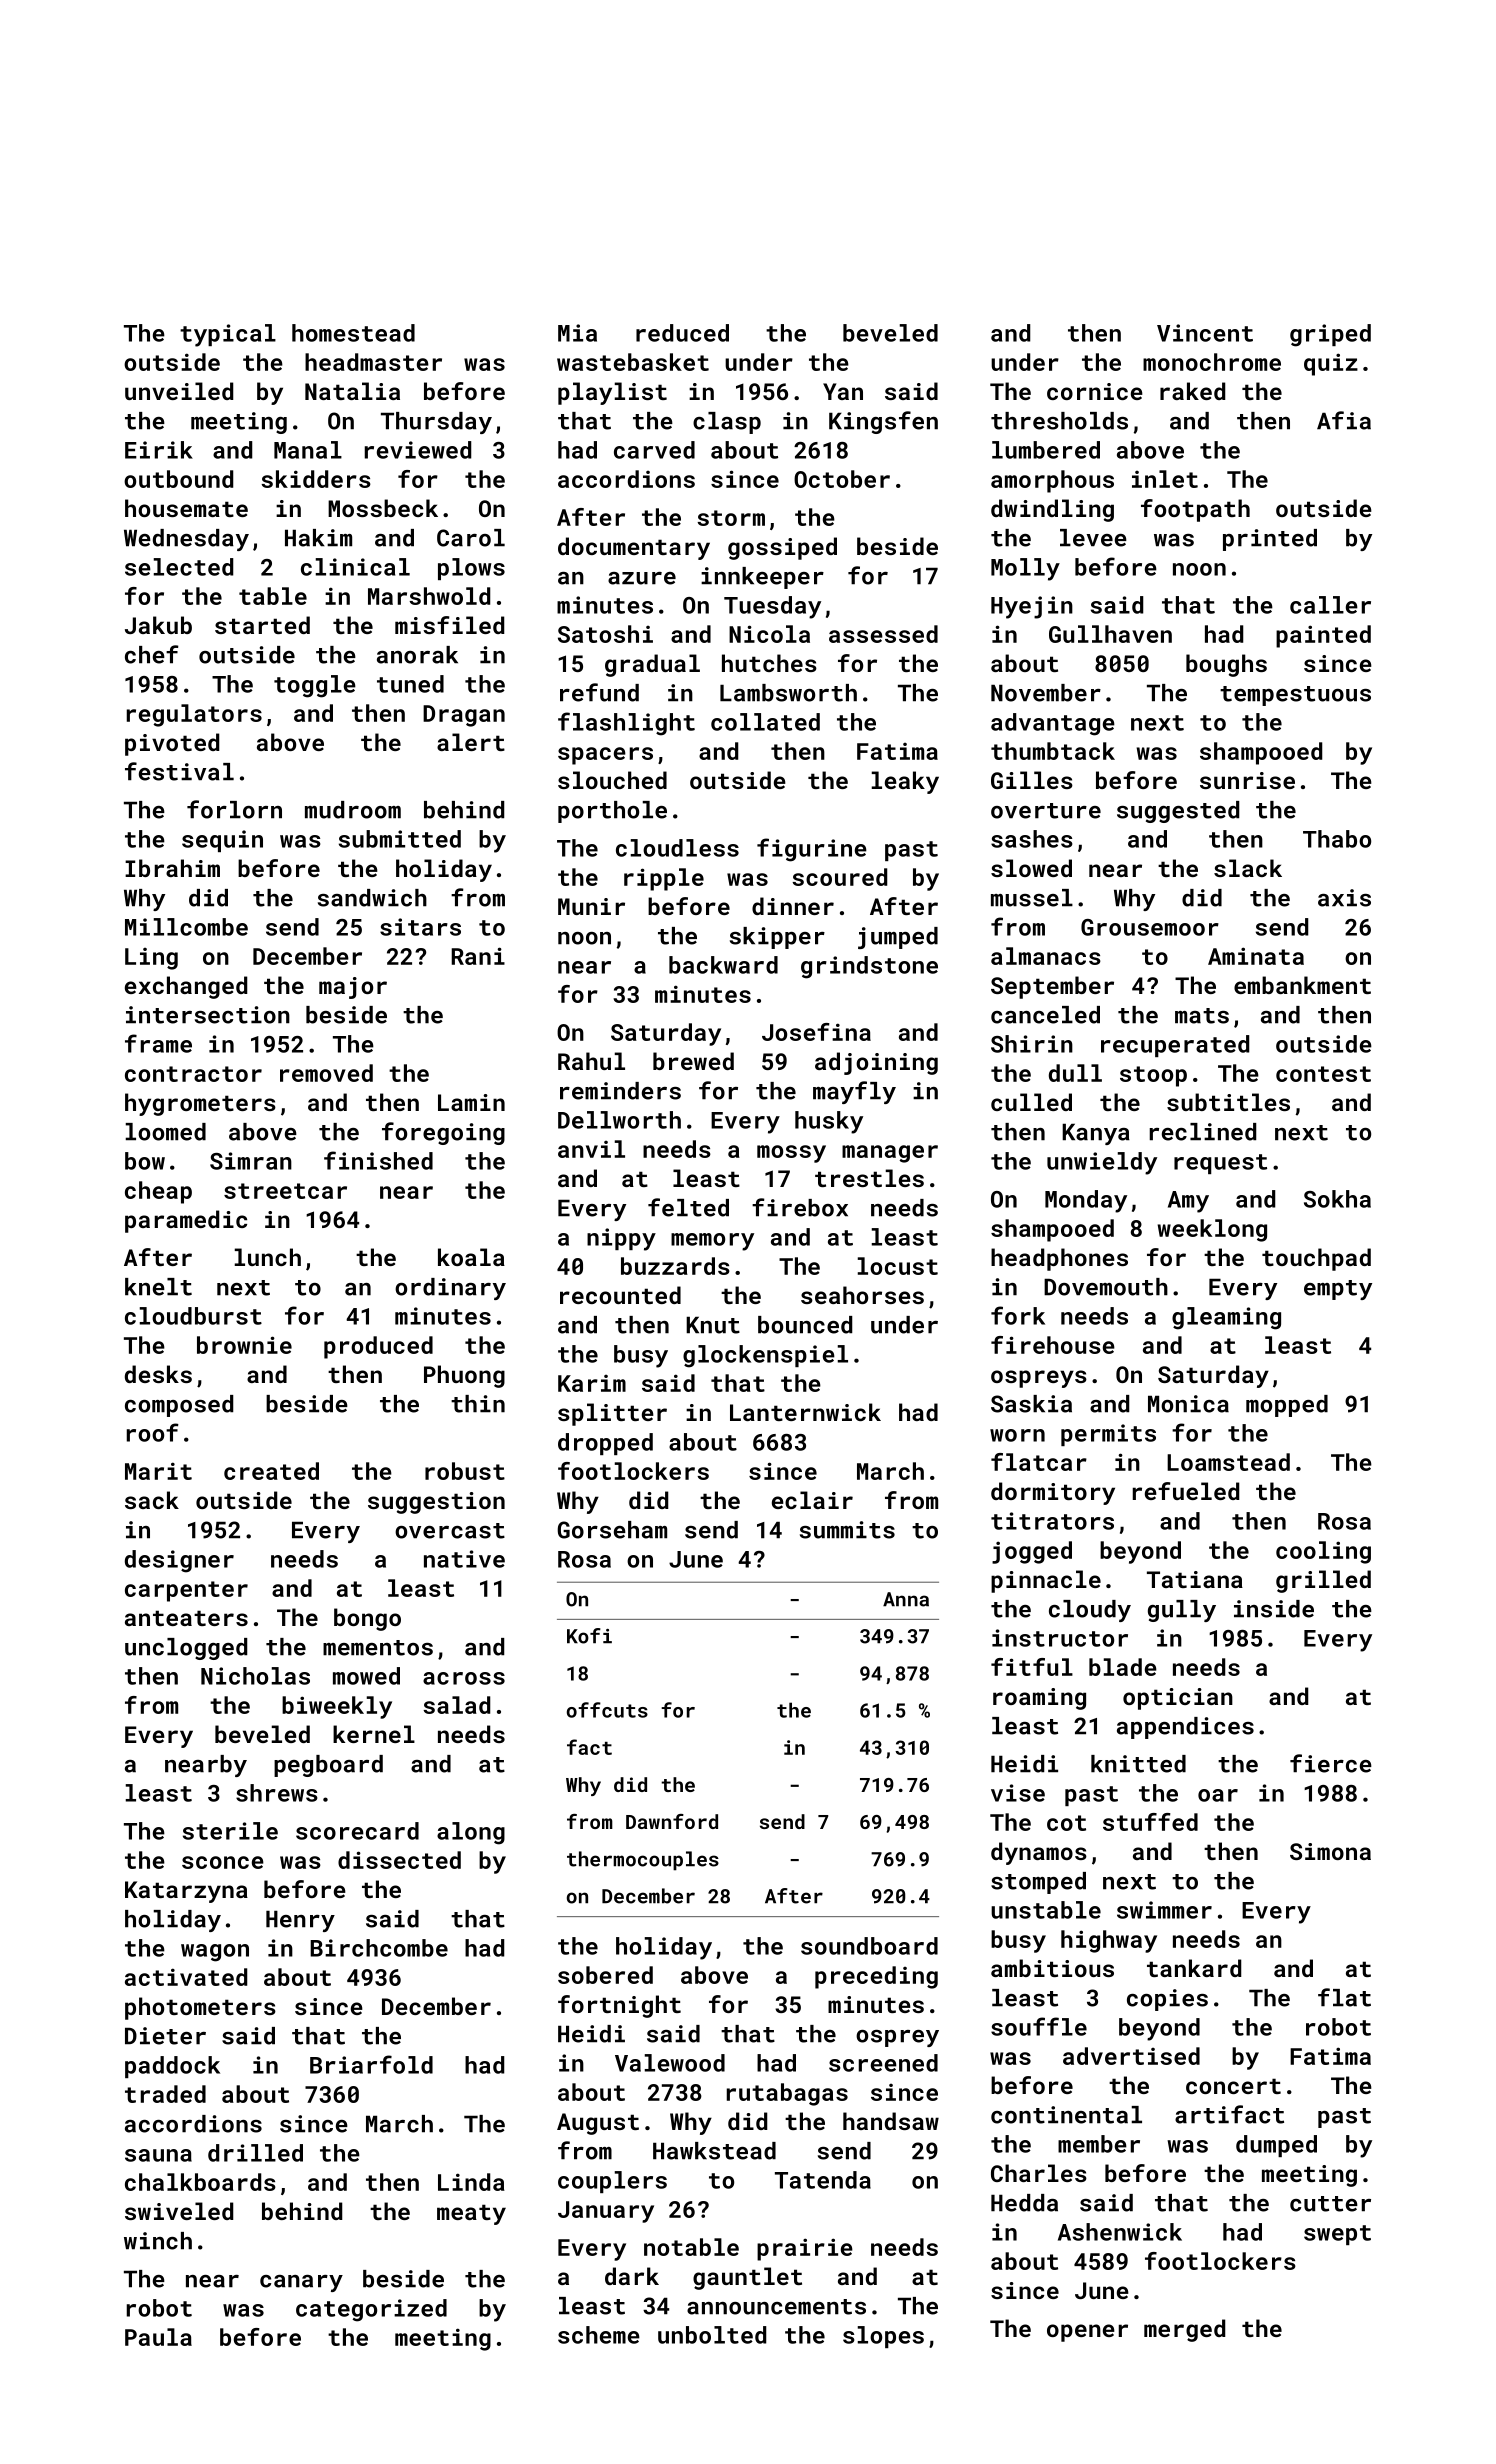 The width and height of the image is (1496, 2464). What do you see at coordinates (1287, 1406) in the image?
I see `mopped` at bounding box center [1287, 1406].
